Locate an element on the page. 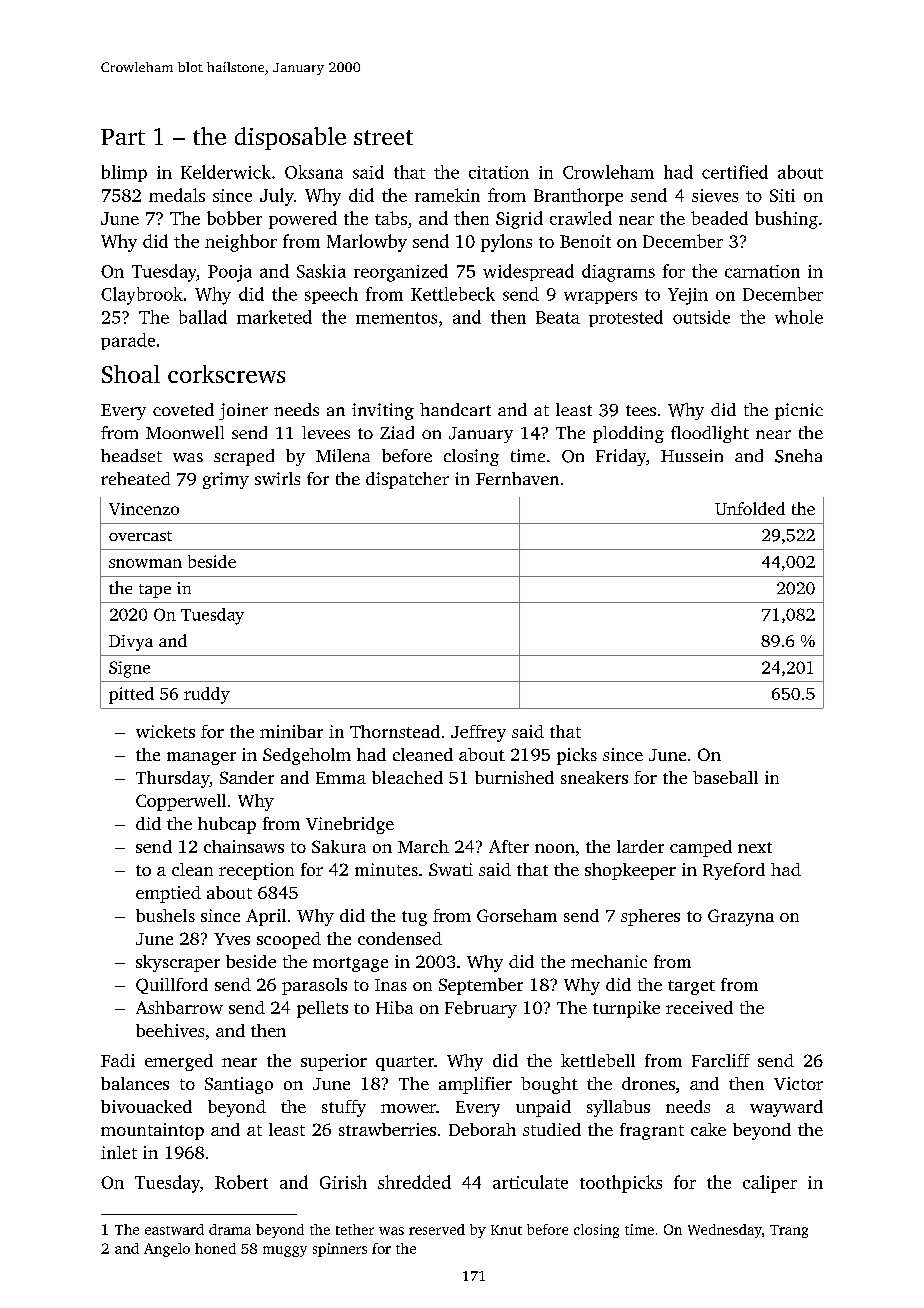 This page has width=924, height=1308. Sigrid is located at coordinates (519, 220).
